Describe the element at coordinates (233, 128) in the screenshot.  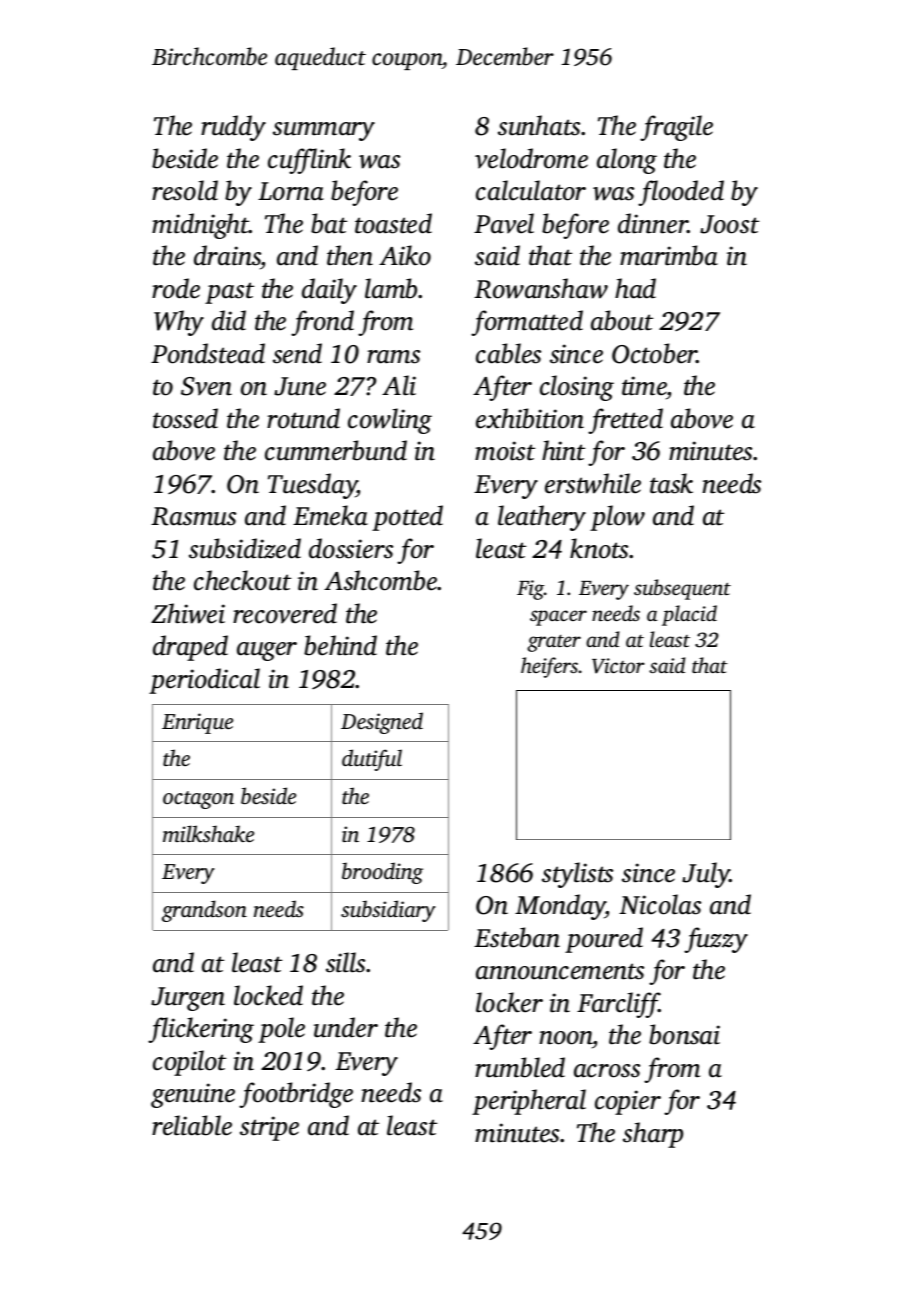
I see `ruddy` at that location.
